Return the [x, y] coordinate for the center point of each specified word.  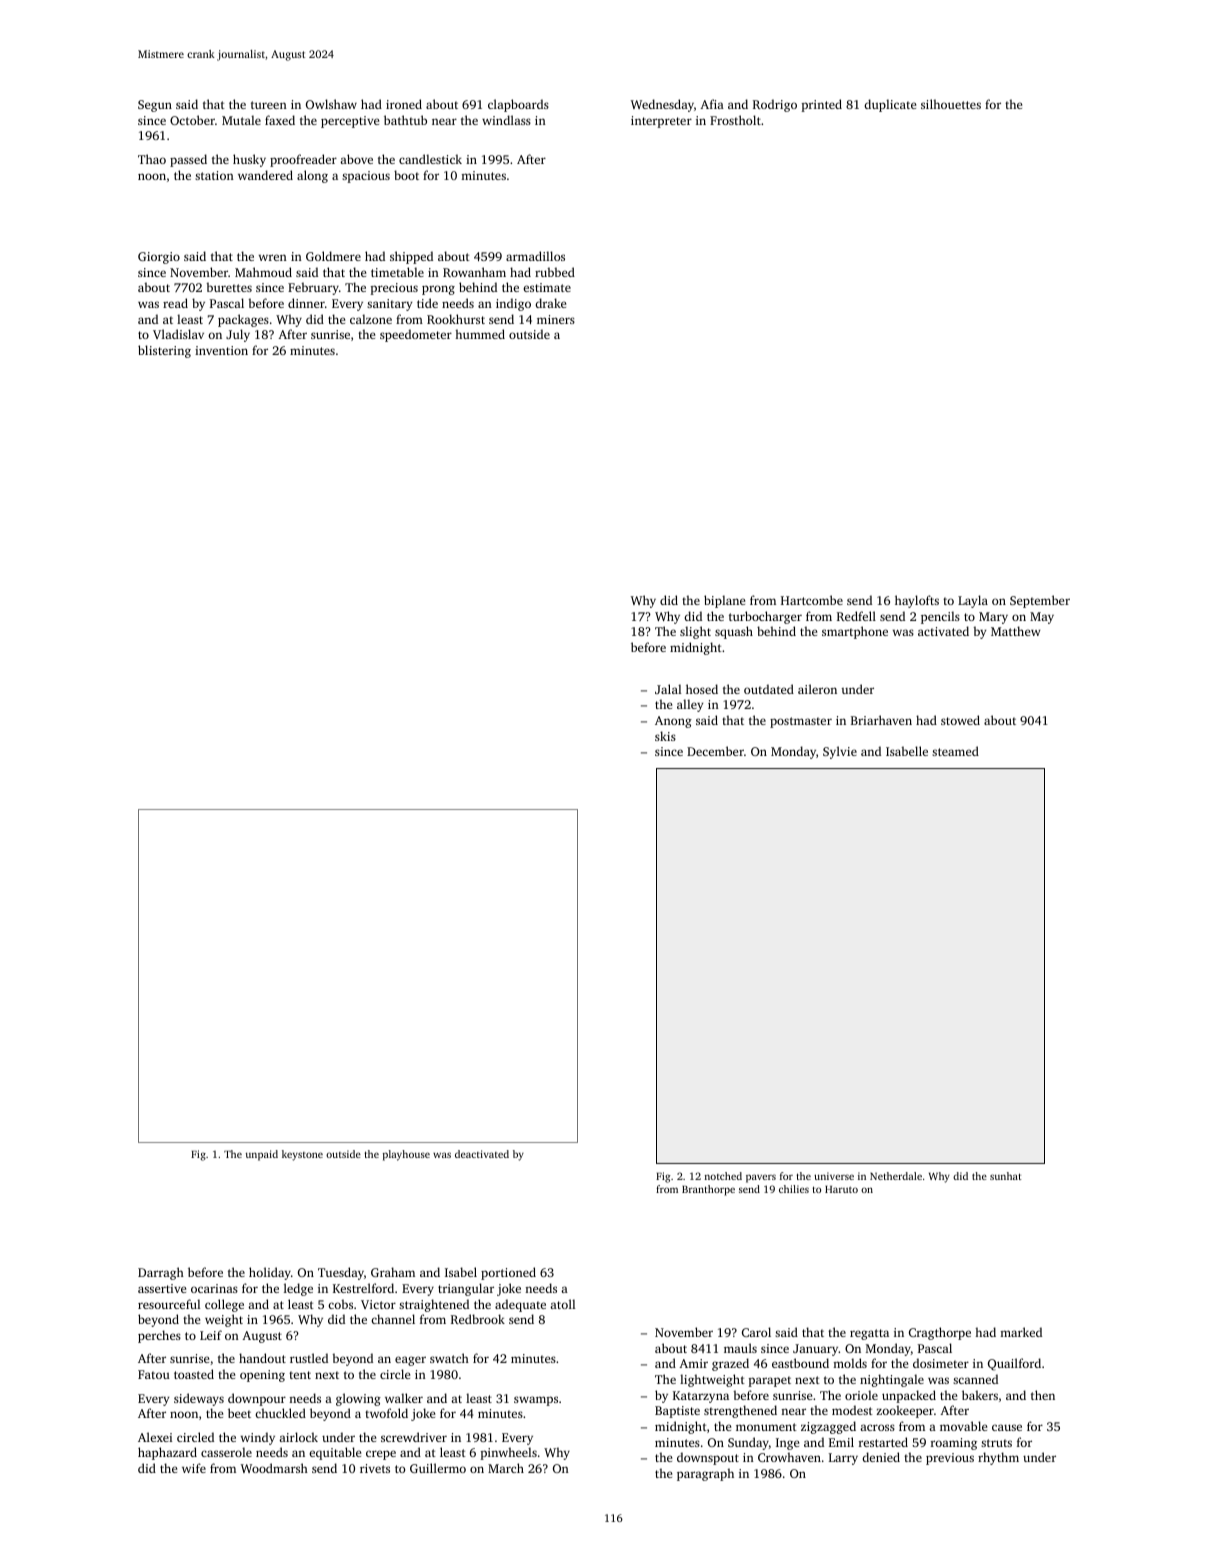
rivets [375, 1468]
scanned [975, 1379]
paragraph [705, 1474]
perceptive [350, 122]
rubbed [555, 272]
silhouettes [951, 104]
